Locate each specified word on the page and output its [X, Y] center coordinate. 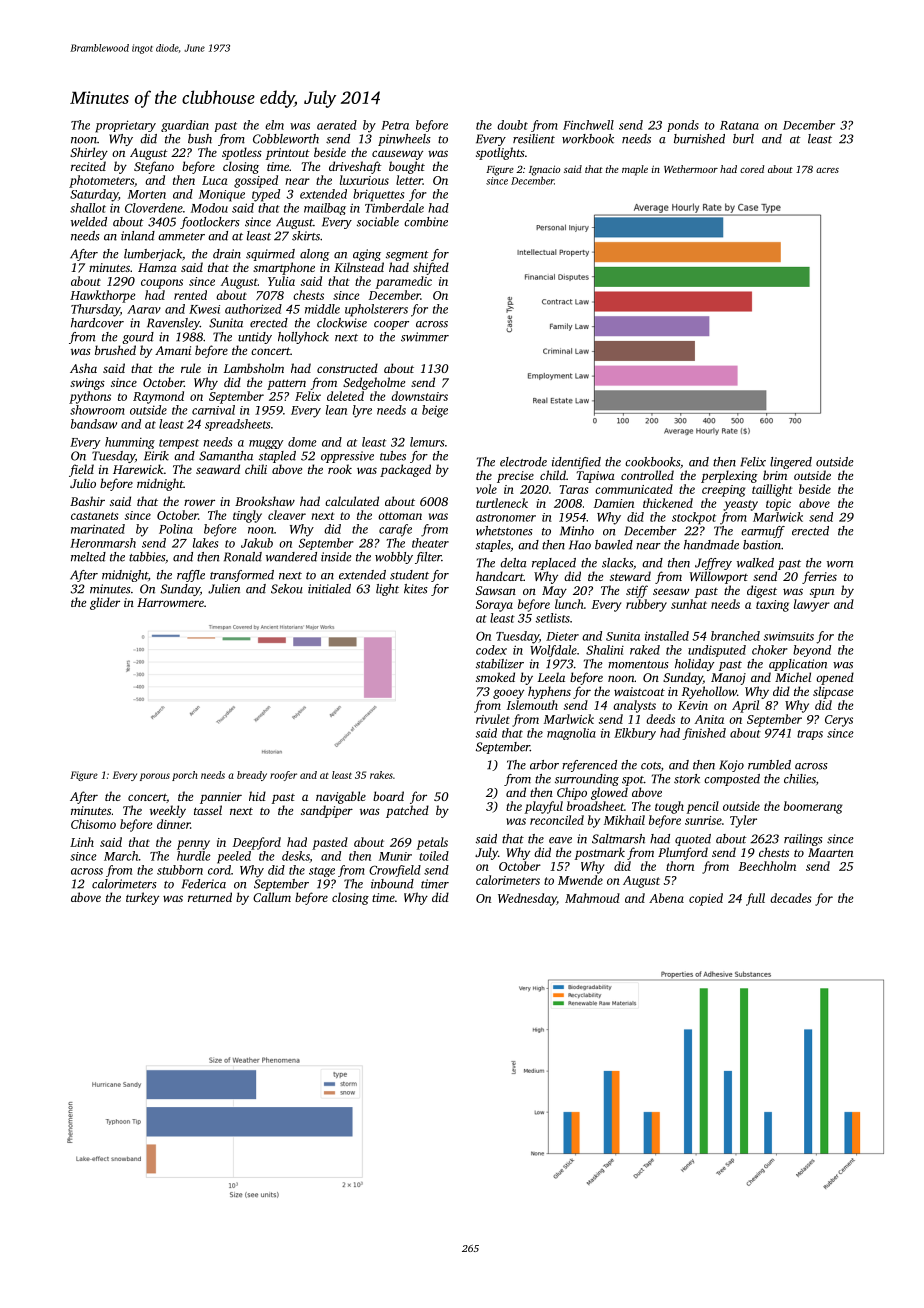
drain [227, 254]
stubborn [180, 870]
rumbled [769, 765]
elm [274, 125]
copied [706, 899]
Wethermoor [691, 169]
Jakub [257, 543]
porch [185, 776]
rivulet [493, 719]
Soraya [494, 606]
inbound [392, 884]
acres [827, 170]
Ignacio [545, 170]
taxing [772, 606]
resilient [534, 139]
